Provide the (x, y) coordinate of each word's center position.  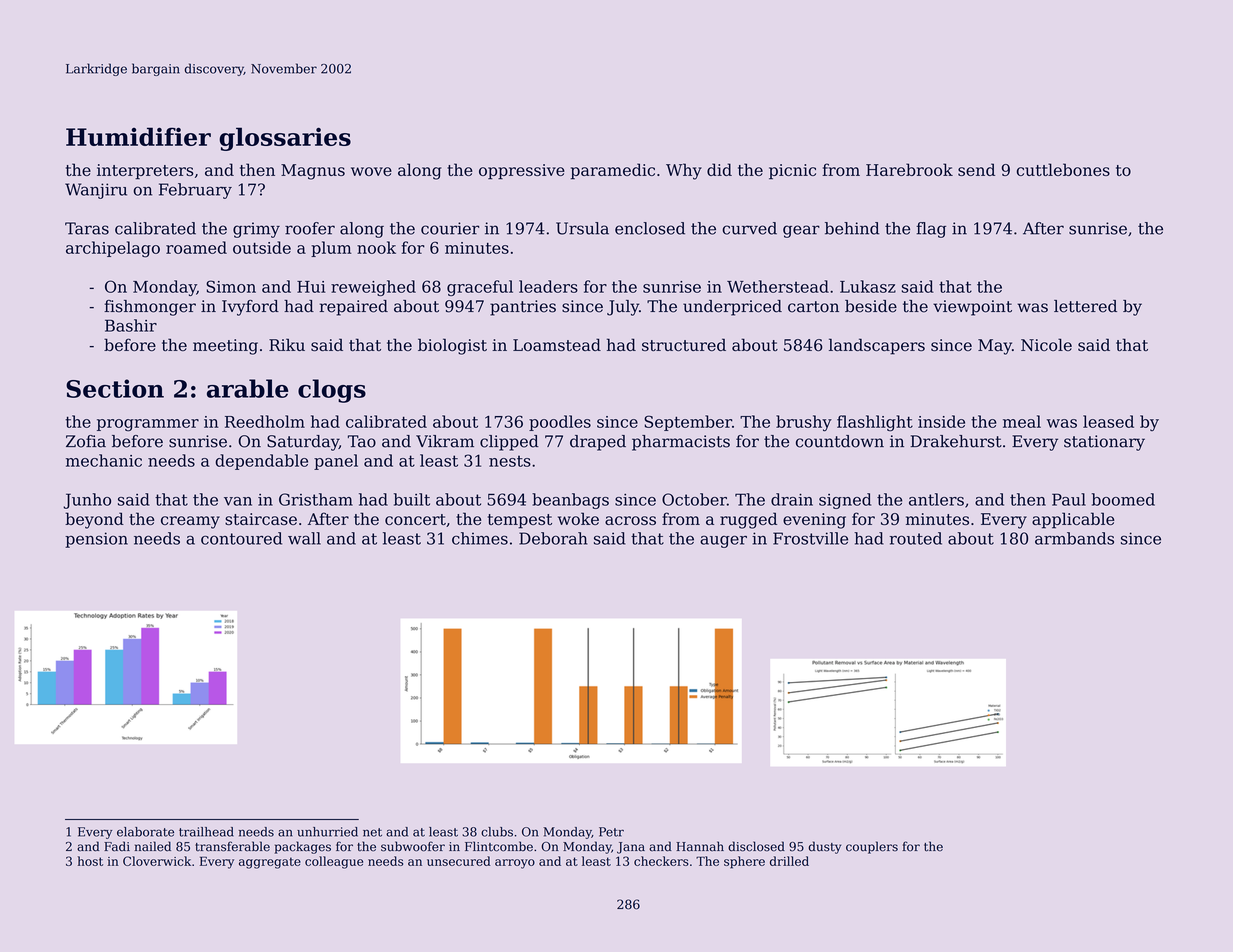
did (719, 169)
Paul (1069, 499)
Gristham (316, 499)
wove (371, 171)
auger (723, 541)
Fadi (117, 846)
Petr (611, 832)
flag (931, 230)
